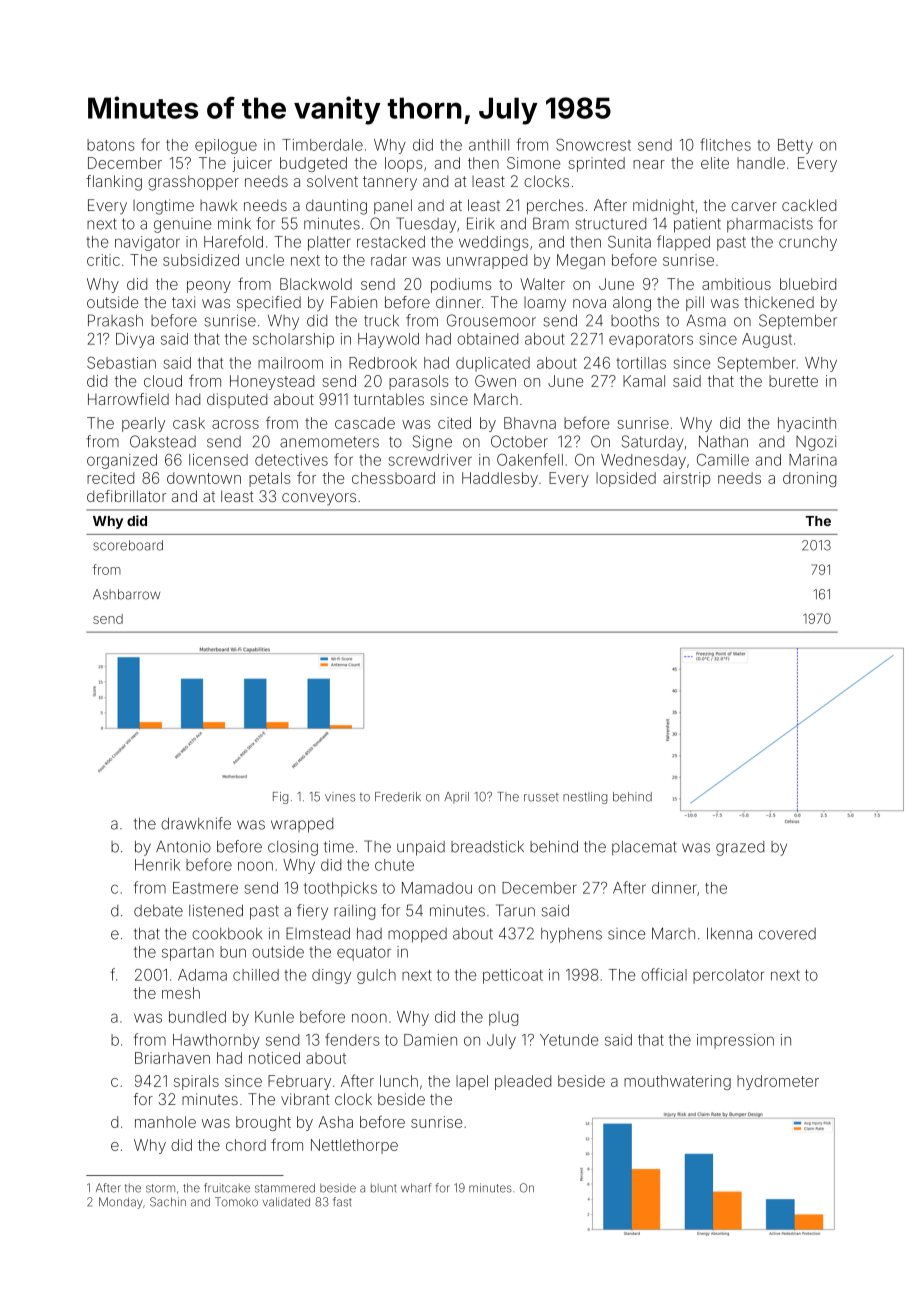 The height and width of the screenshot is (1308, 924). Describe the element at coordinates (398, 797) in the screenshot. I see `Frederik` at that location.
